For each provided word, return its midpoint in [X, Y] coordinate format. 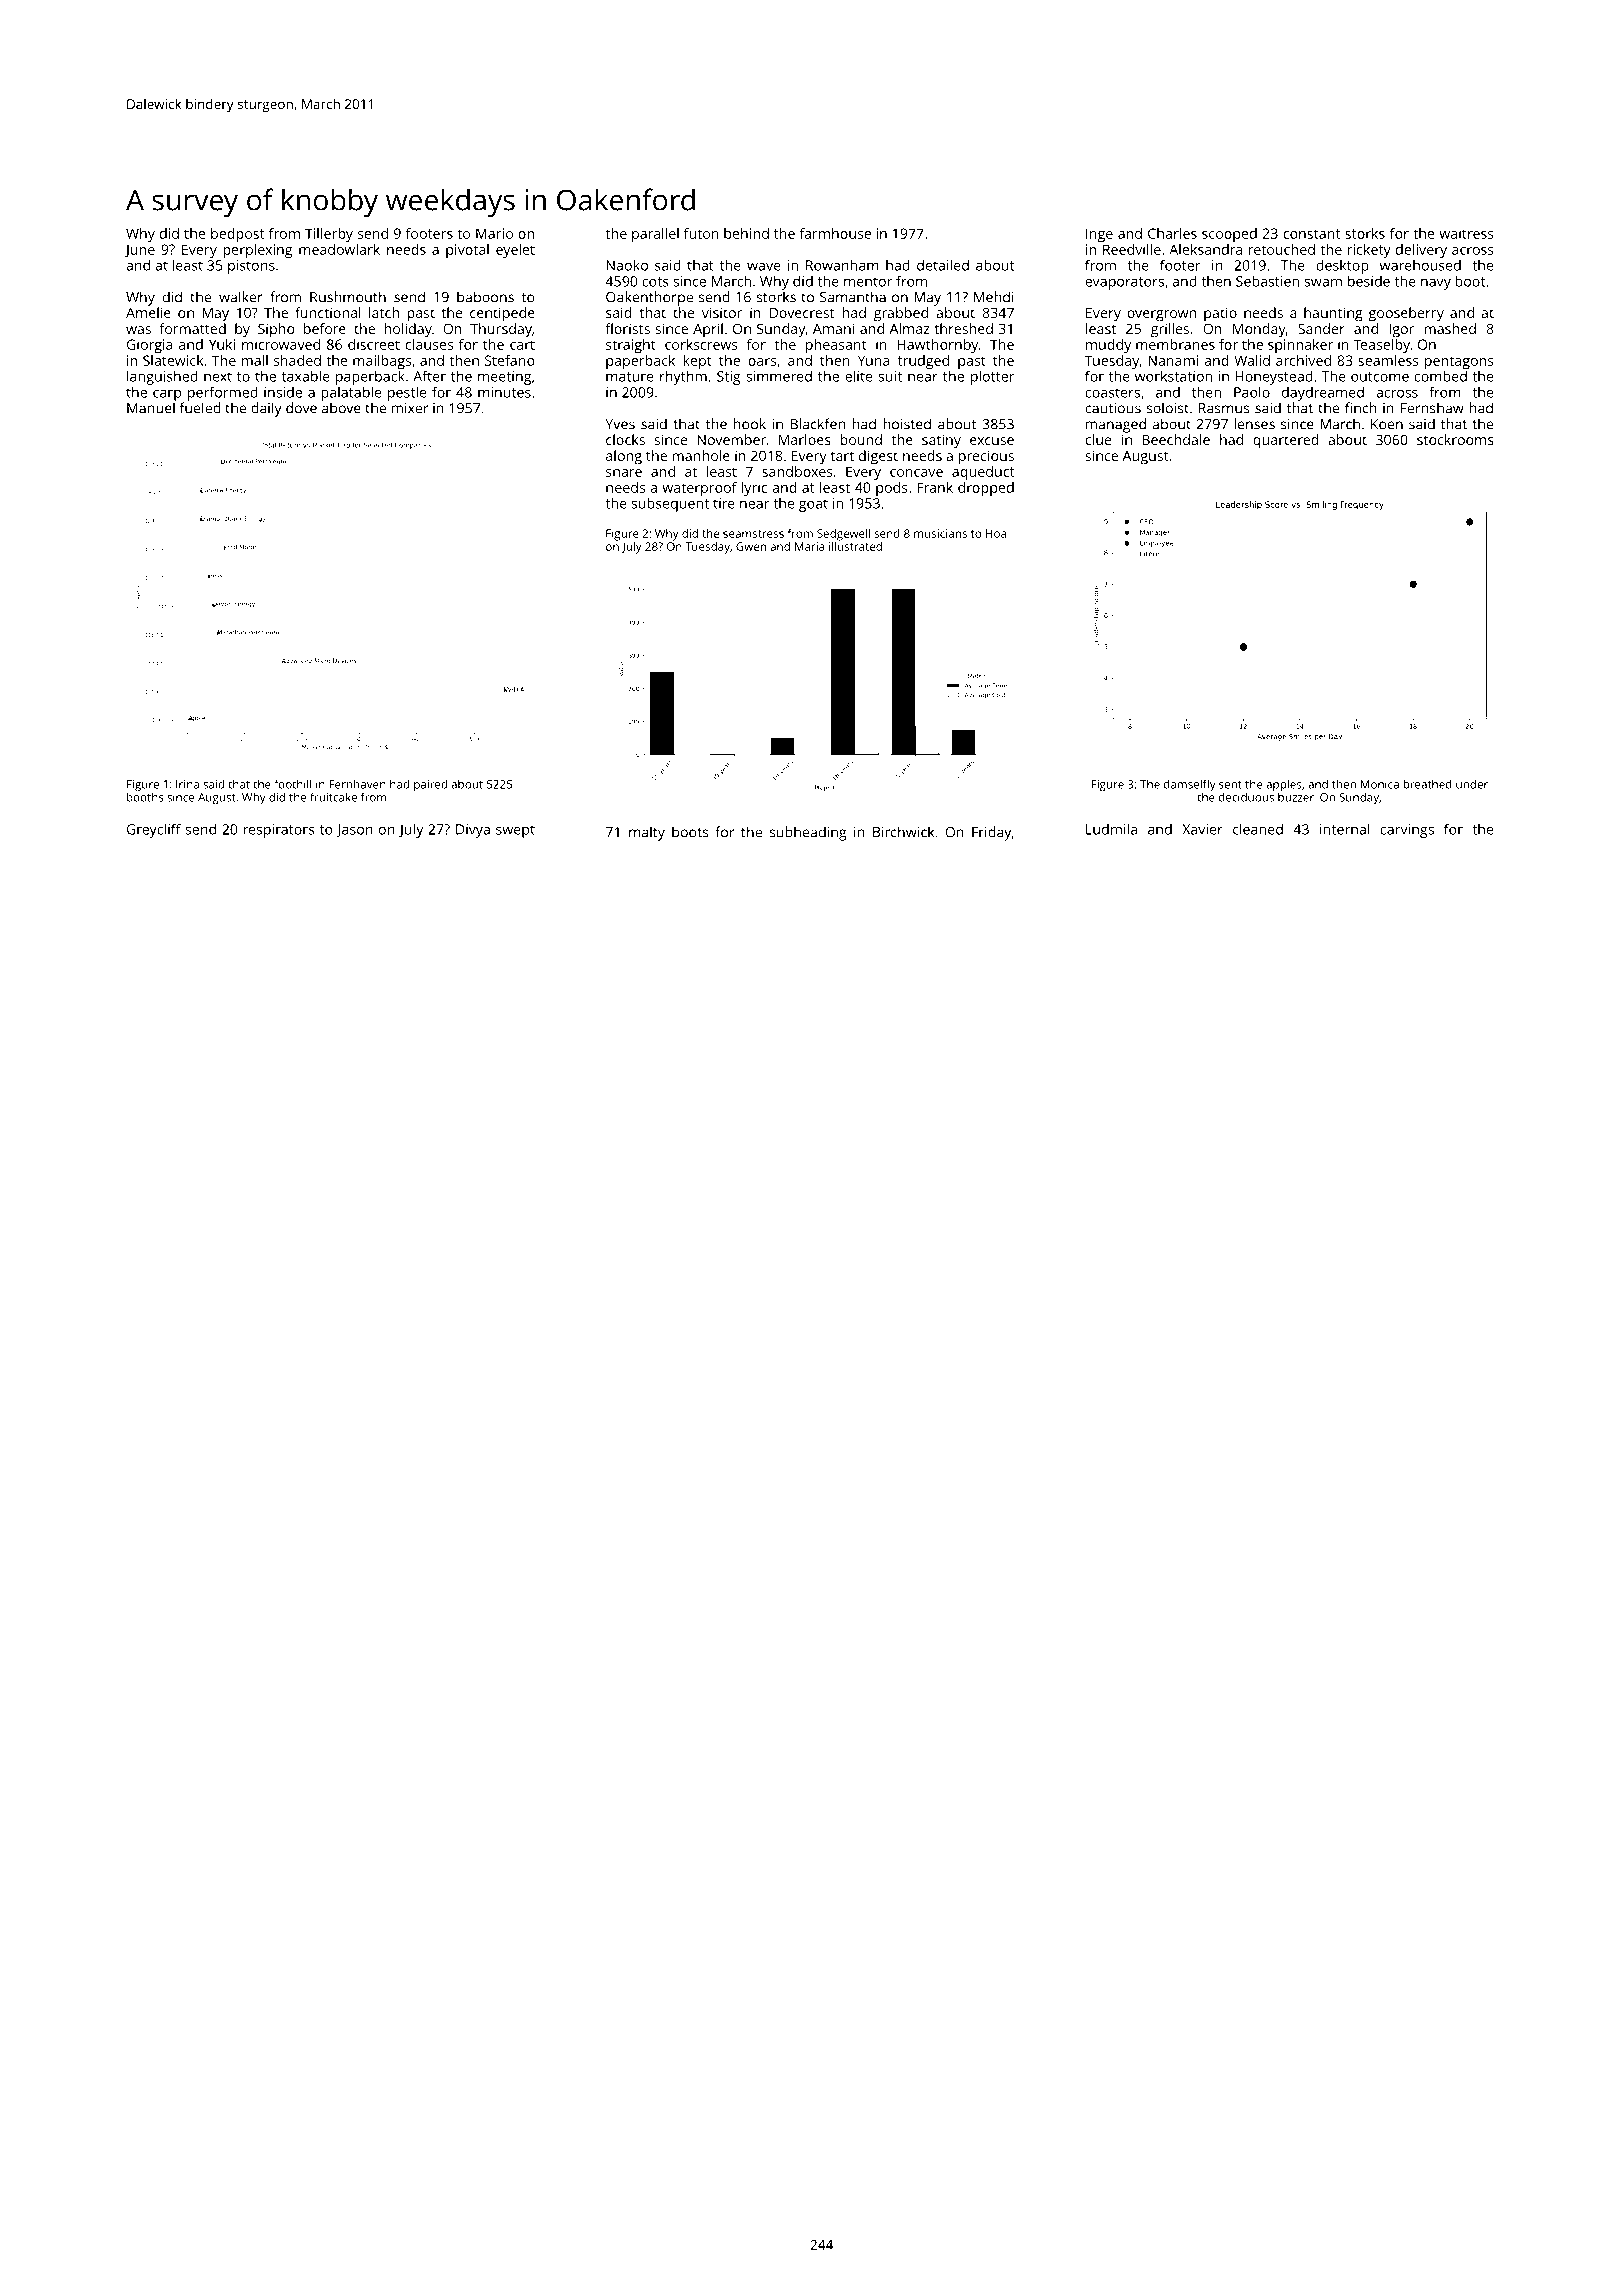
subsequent [670, 504]
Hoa [996, 533]
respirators [279, 831]
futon [701, 233]
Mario [494, 233]
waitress [1466, 233]
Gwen [751, 546]
